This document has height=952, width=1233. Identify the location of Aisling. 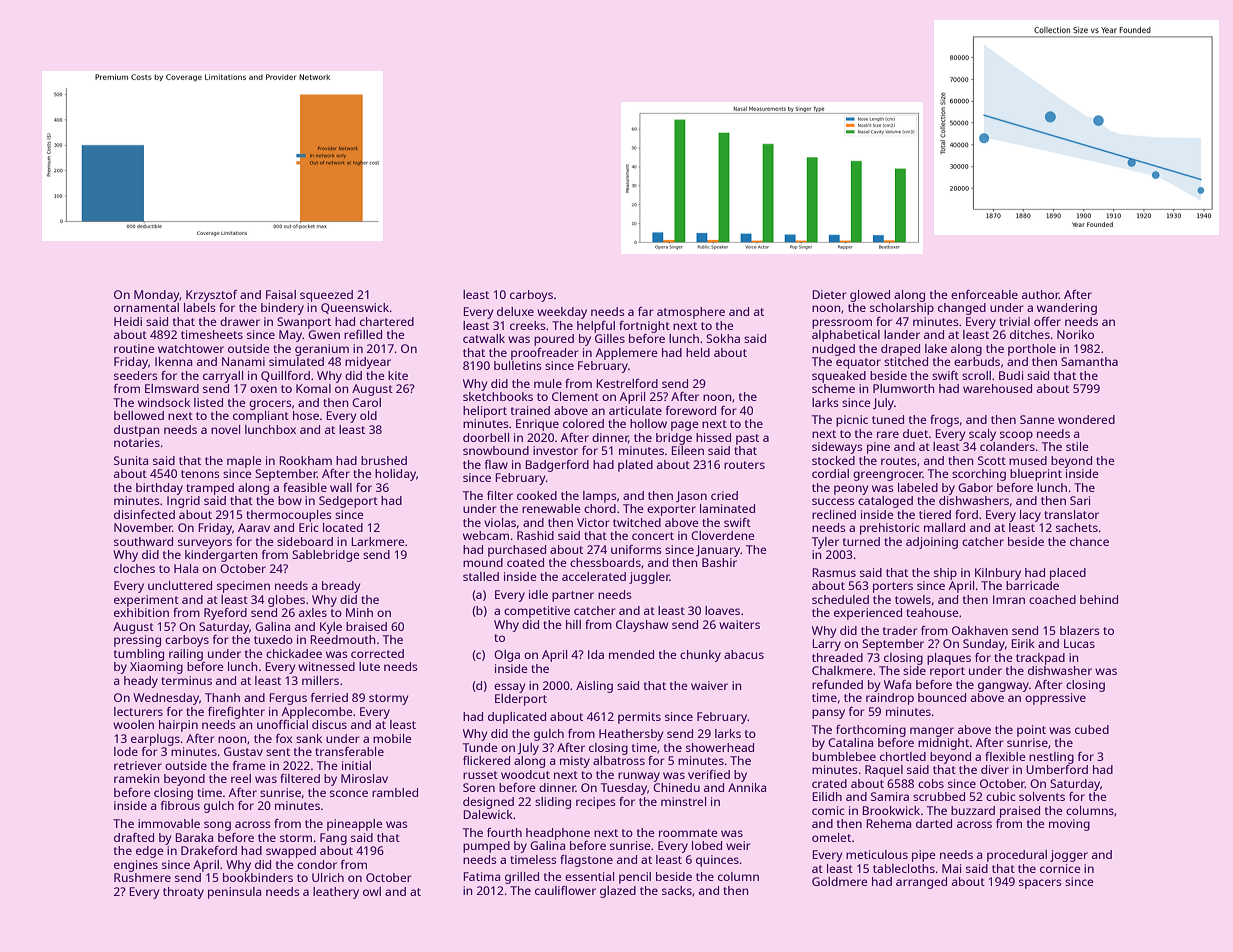
(594, 687).
